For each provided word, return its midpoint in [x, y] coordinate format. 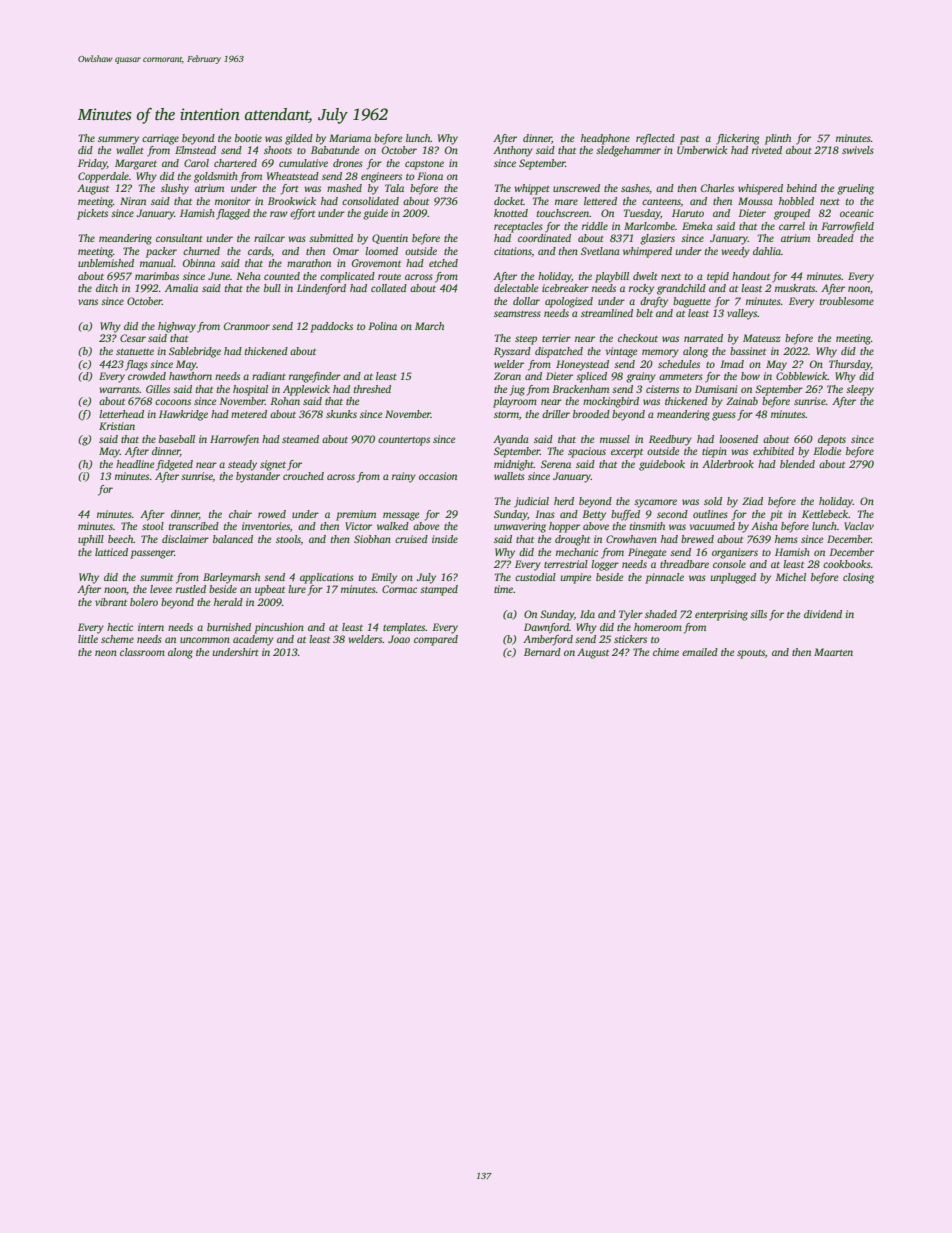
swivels [858, 150]
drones [348, 163]
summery [118, 140]
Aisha [764, 526]
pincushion [279, 628]
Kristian [117, 426]
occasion [438, 476]
